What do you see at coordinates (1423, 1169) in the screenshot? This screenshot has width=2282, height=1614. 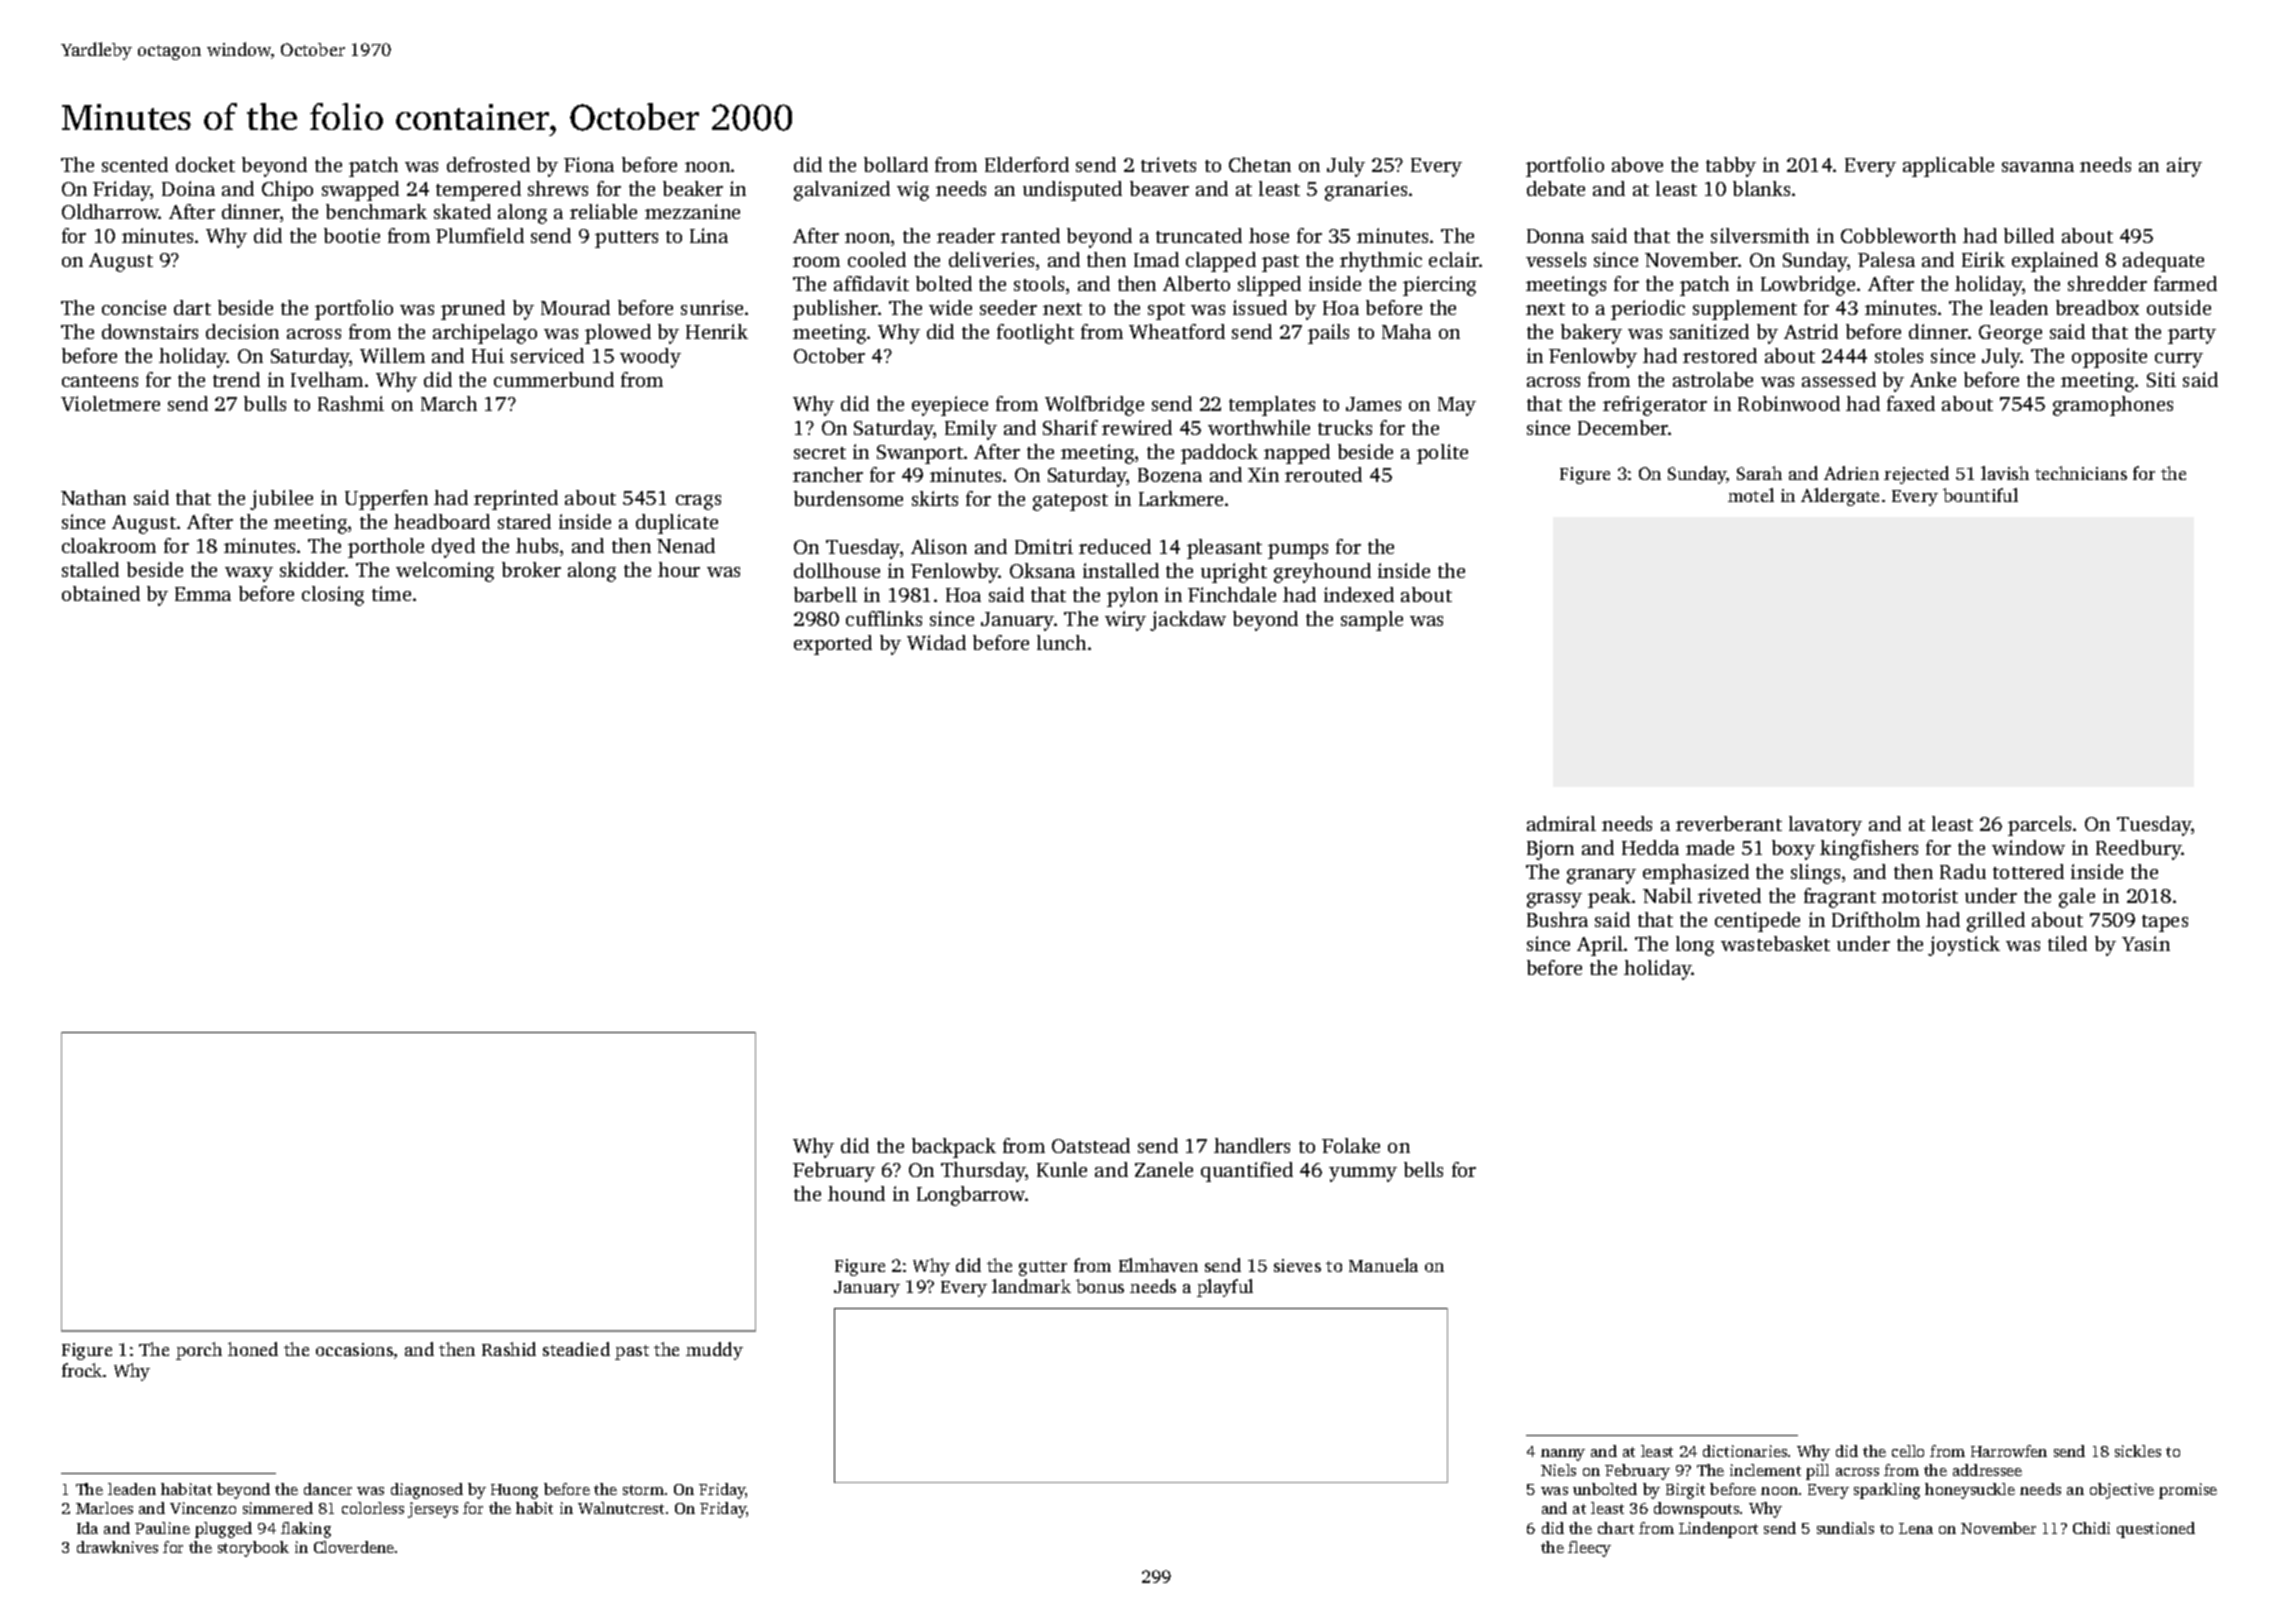 I see `bells` at bounding box center [1423, 1169].
